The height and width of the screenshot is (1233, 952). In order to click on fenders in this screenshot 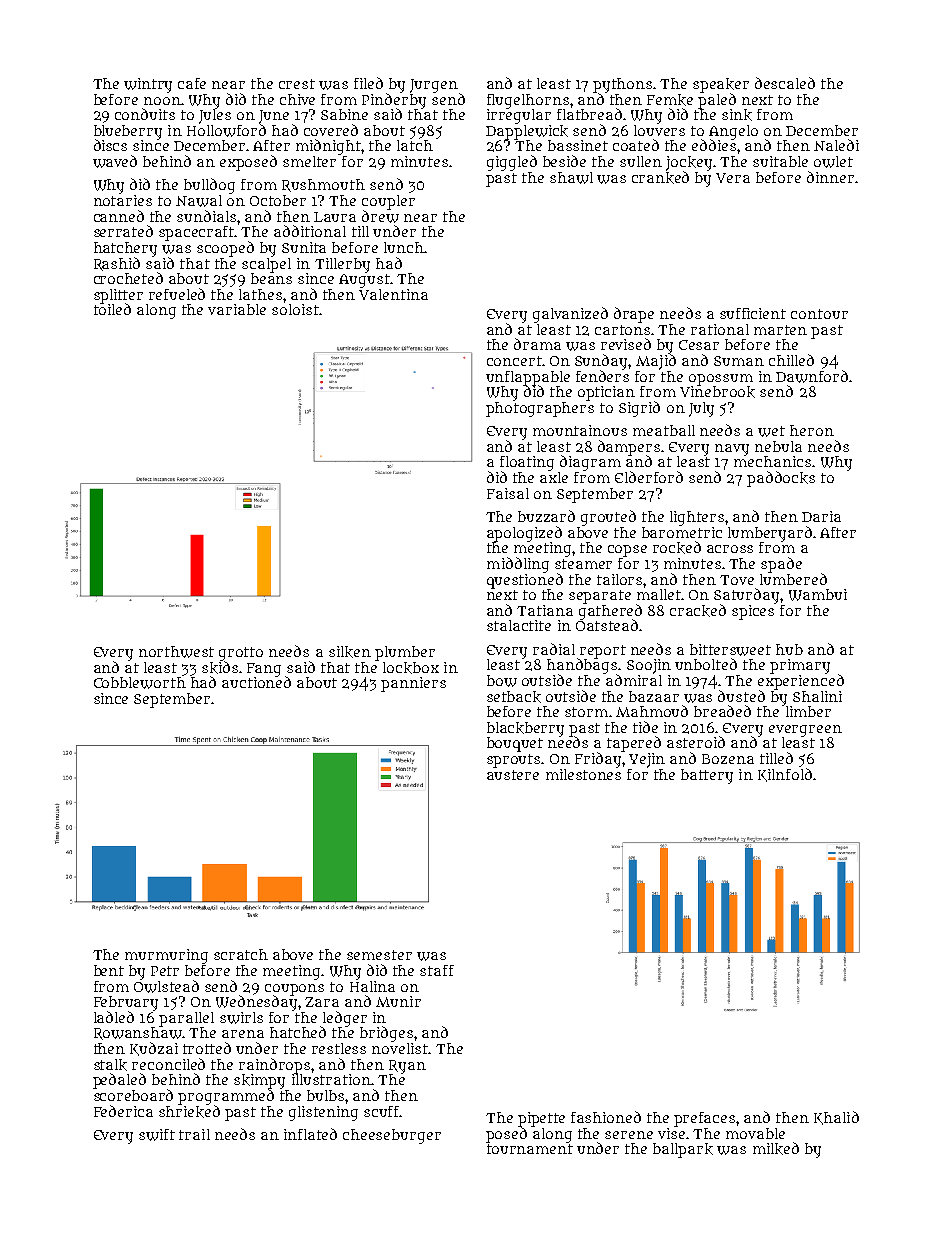, I will do `click(602, 376)`.
